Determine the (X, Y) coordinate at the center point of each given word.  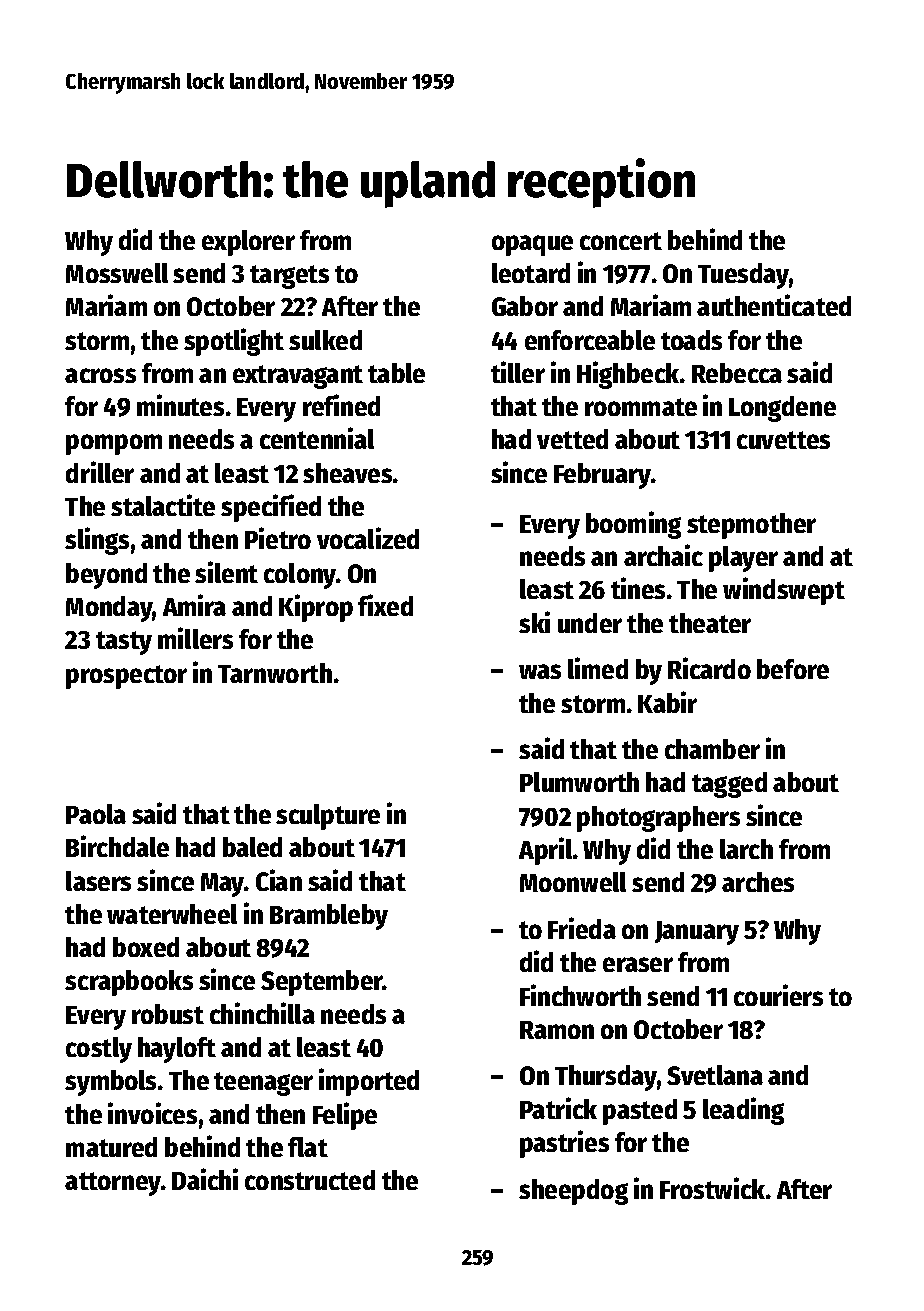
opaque (532, 245)
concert (621, 241)
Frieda (582, 928)
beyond (106, 576)
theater (710, 623)
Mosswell (117, 273)
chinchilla (262, 1013)
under (590, 623)
